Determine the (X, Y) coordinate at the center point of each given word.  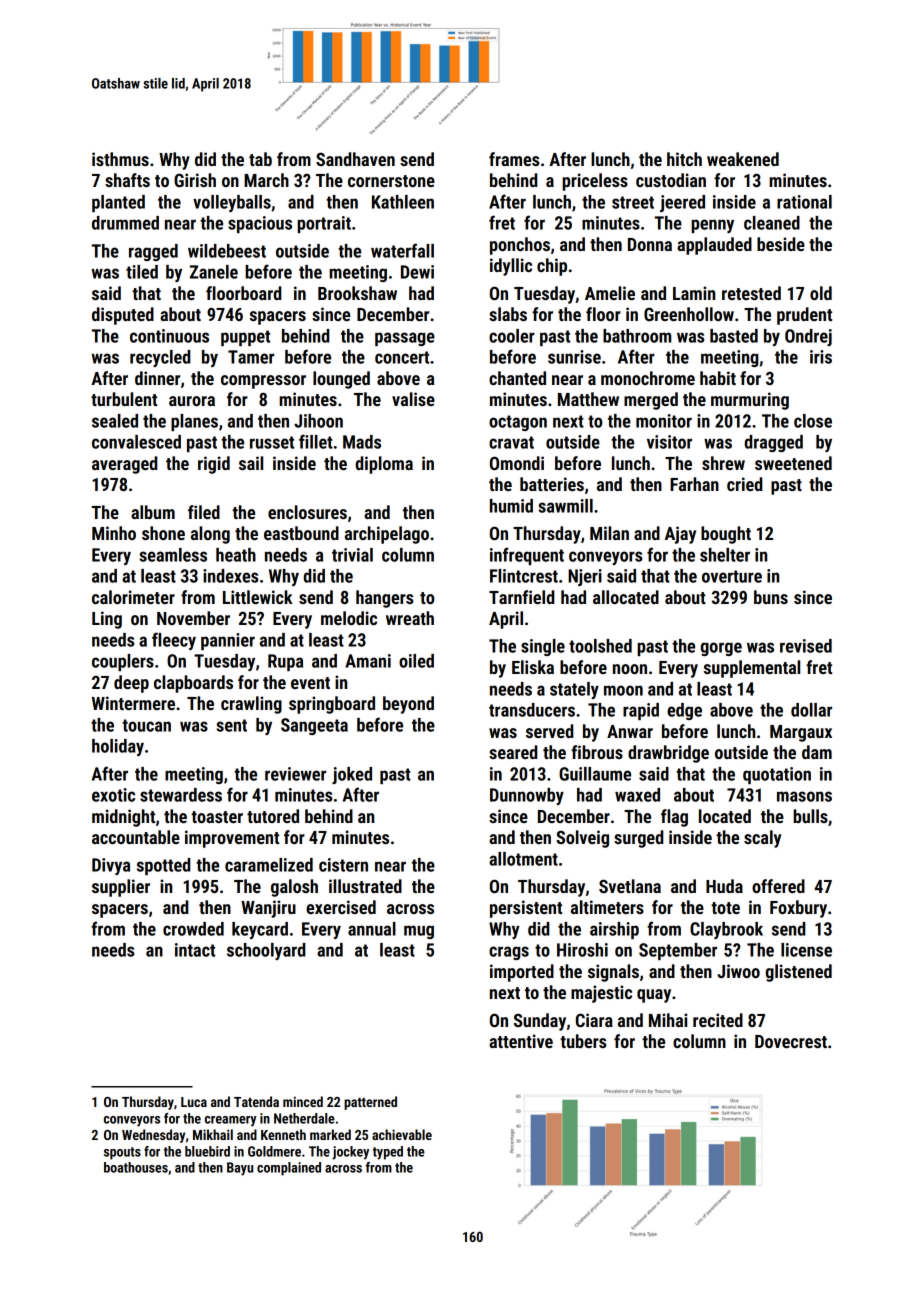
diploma (384, 465)
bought (726, 535)
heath (236, 555)
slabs (508, 314)
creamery (231, 1121)
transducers (532, 710)
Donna (650, 244)
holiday (118, 747)
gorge (721, 649)
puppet (245, 338)
